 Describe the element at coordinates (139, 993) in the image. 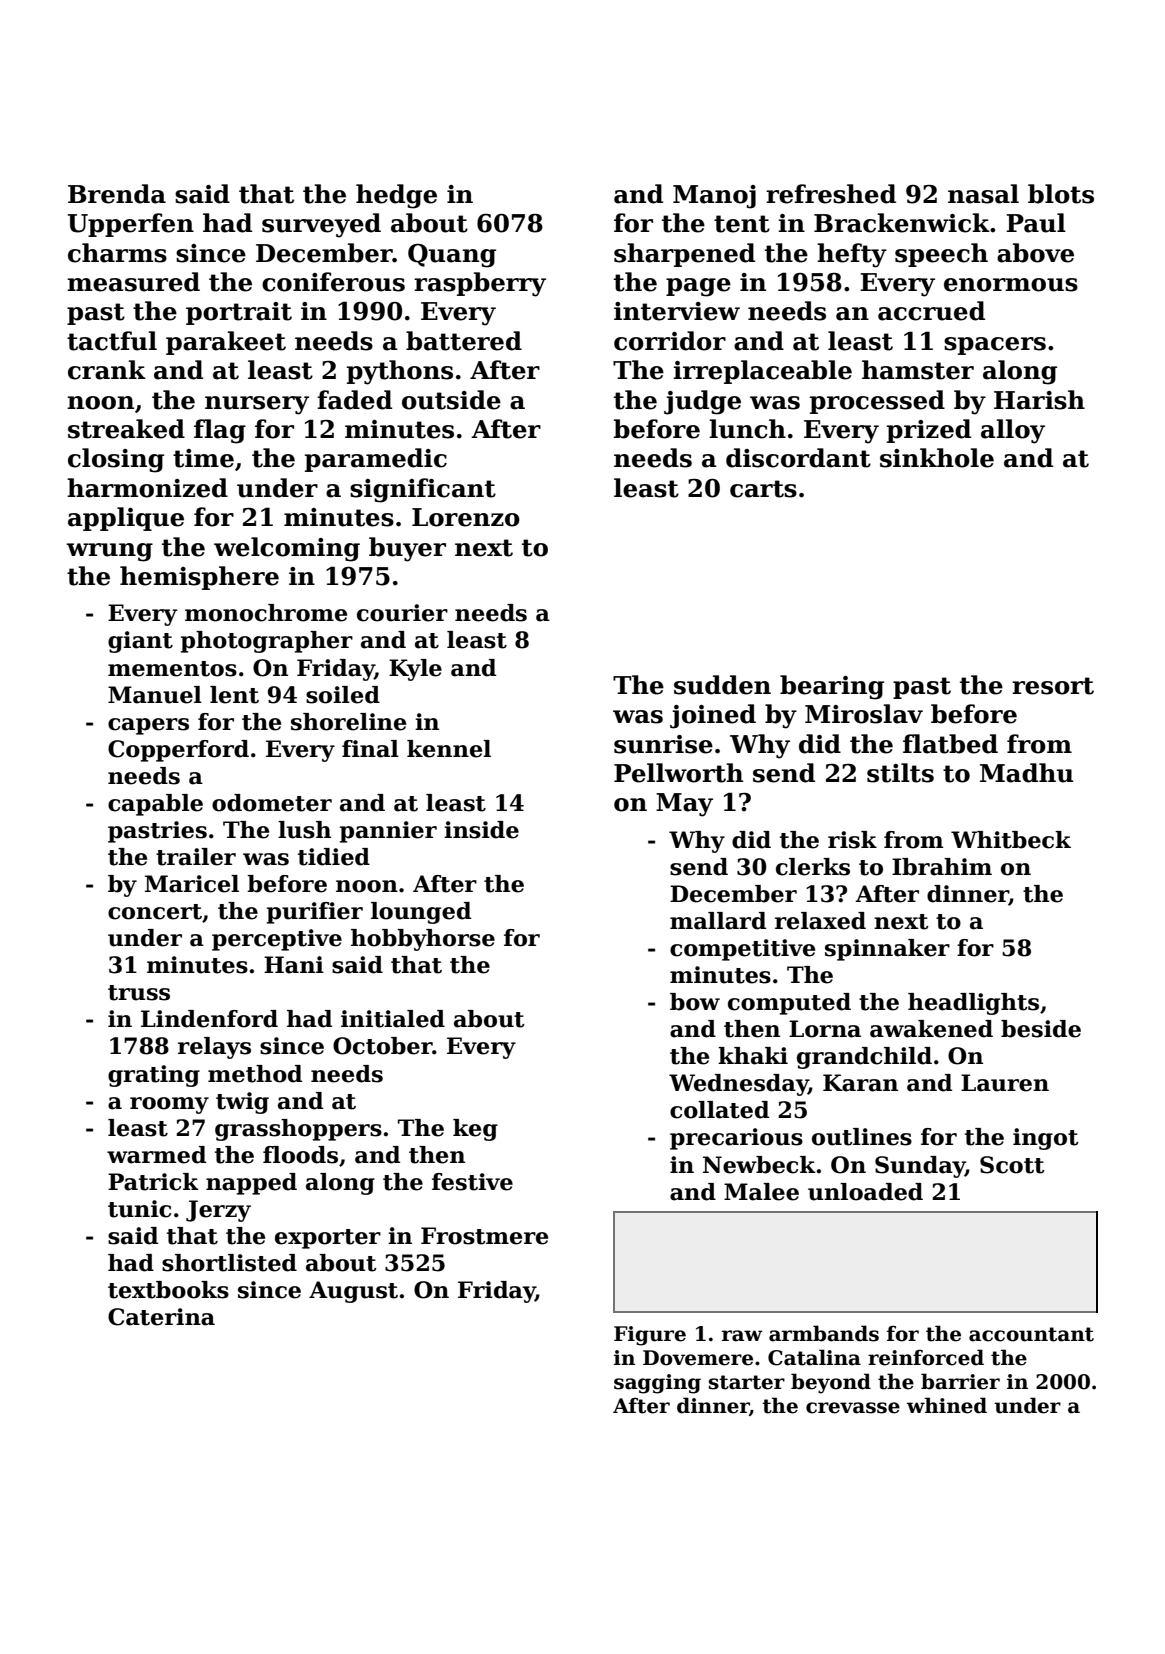

I see `truss` at that location.
